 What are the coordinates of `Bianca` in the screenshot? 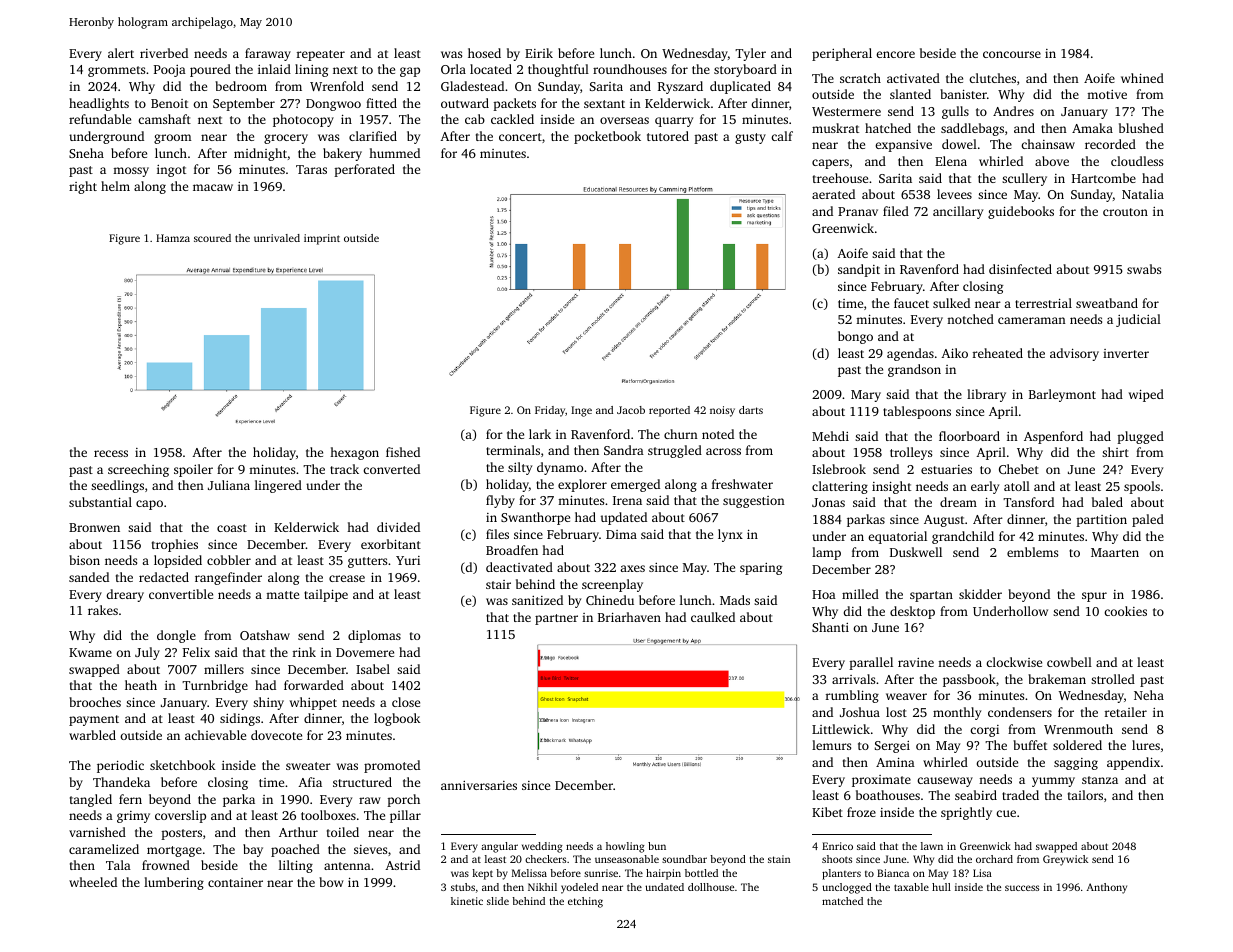 It's located at (893, 873).
